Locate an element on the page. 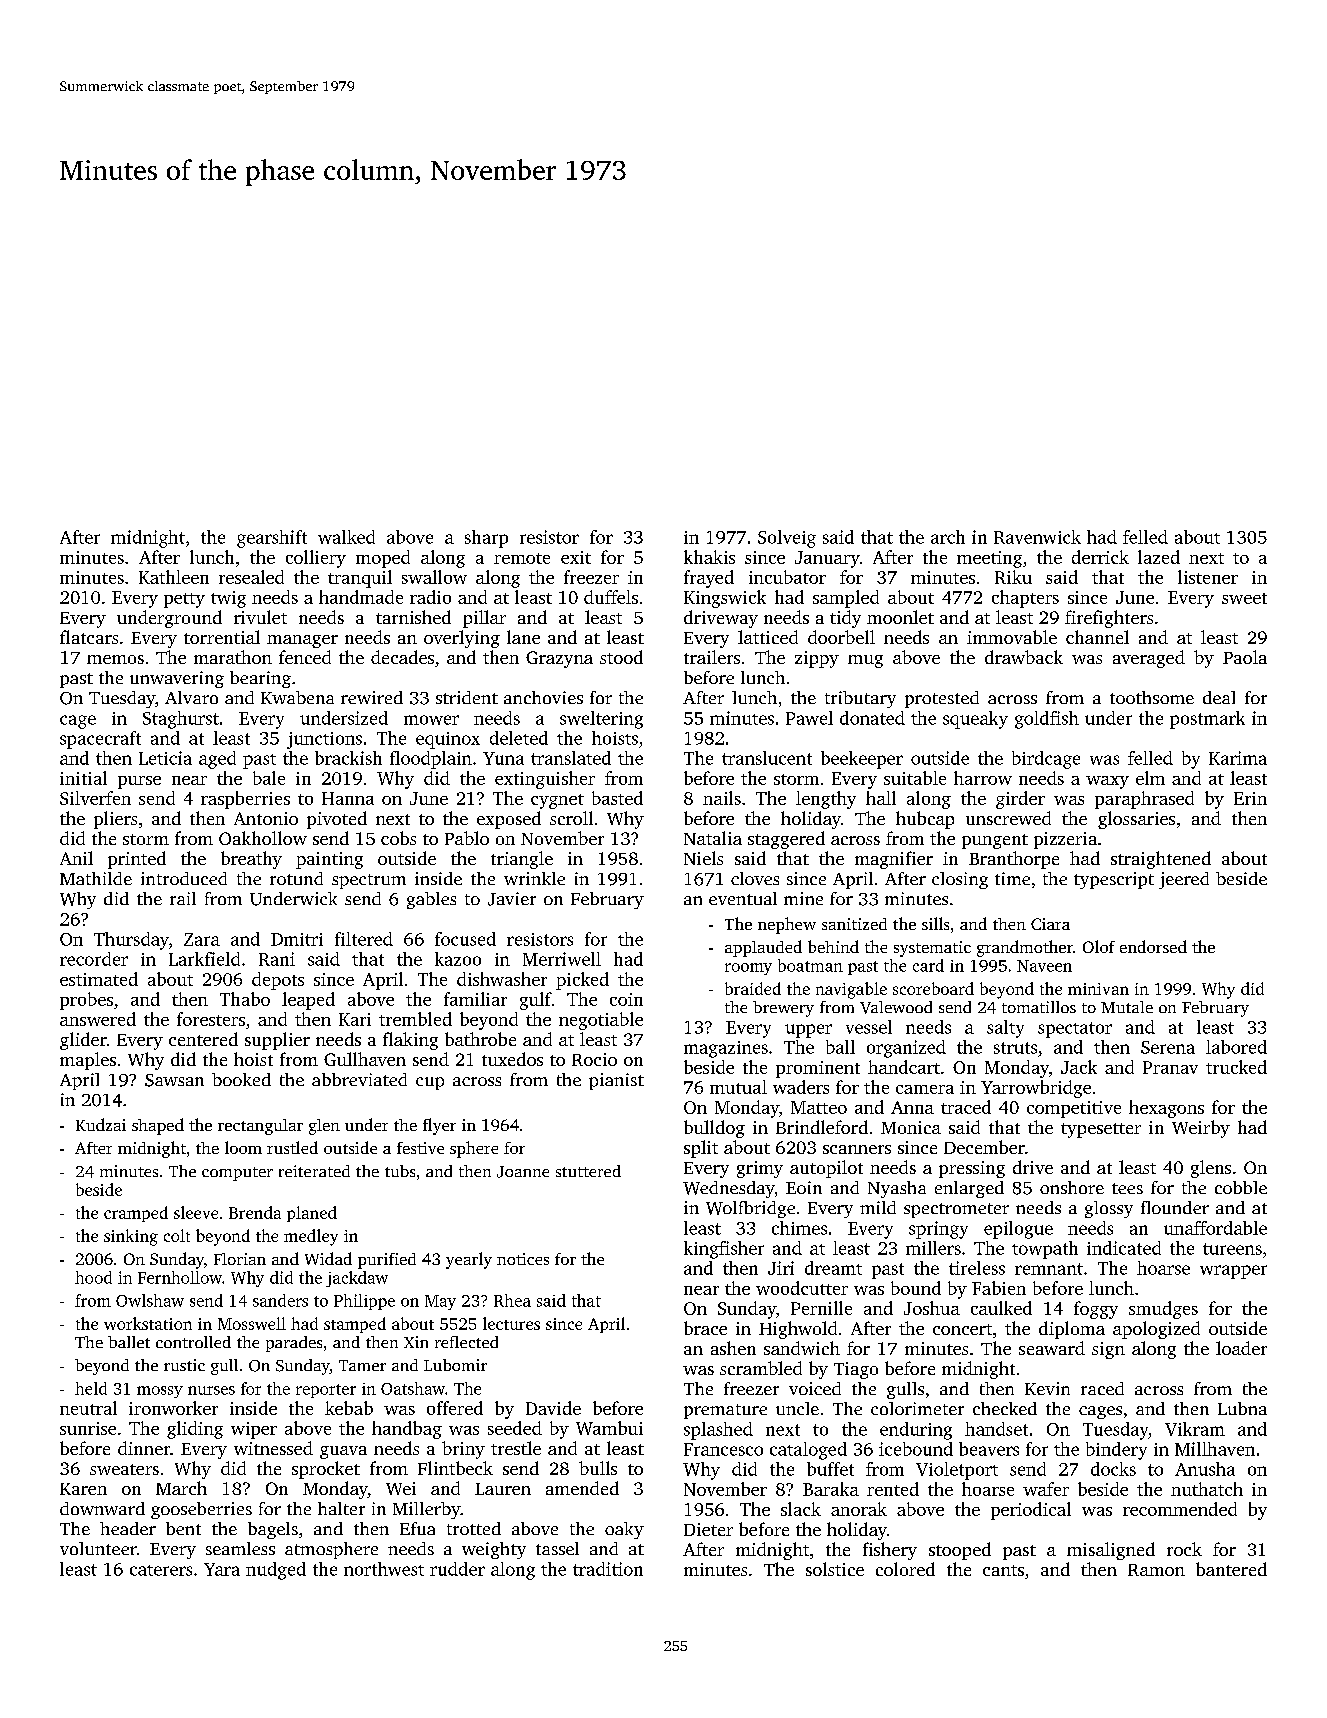  Weirby is located at coordinates (1201, 1129).
